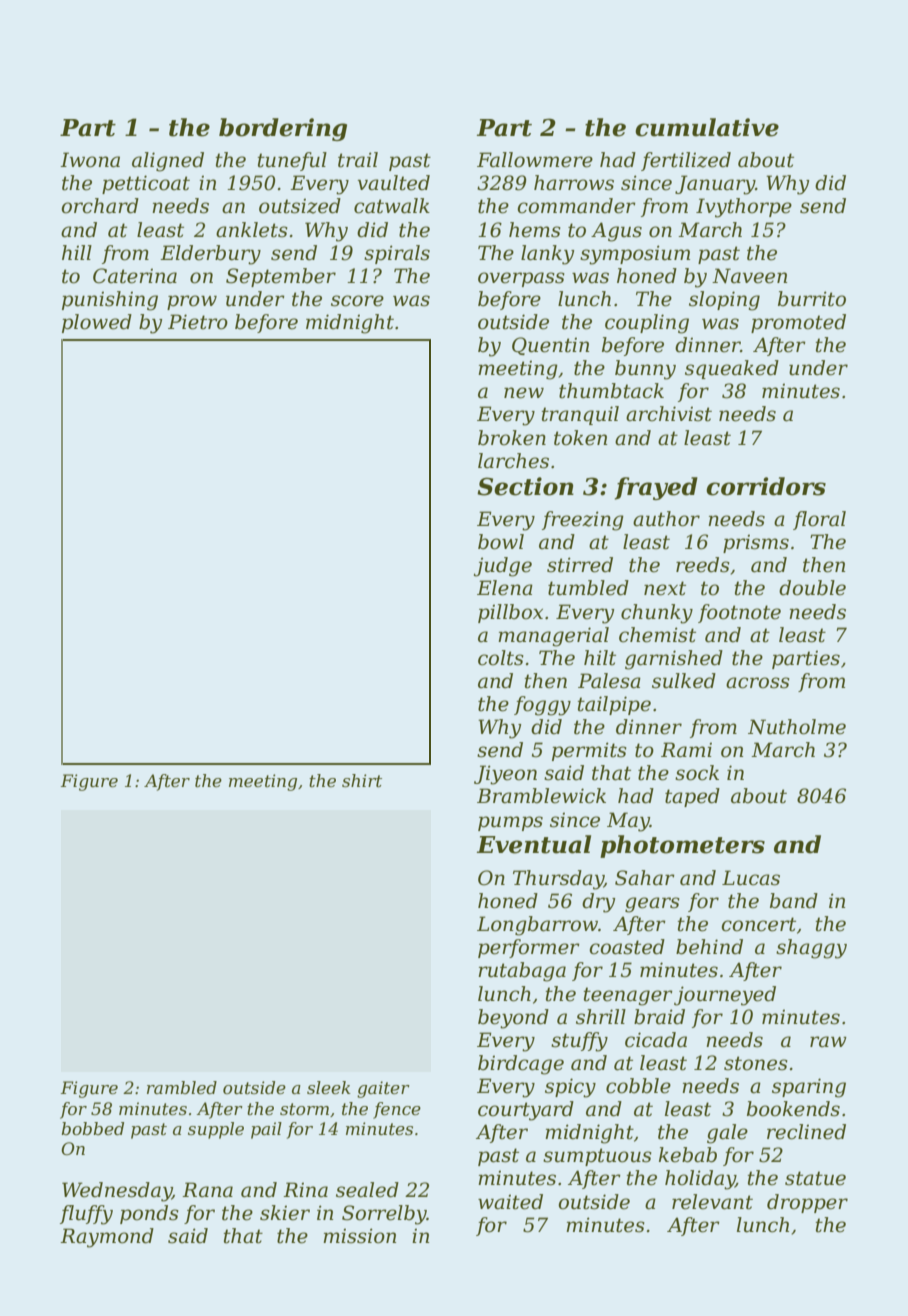 This screenshot has height=1316, width=908. What do you see at coordinates (97, 323) in the screenshot?
I see `plowed` at bounding box center [97, 323].
